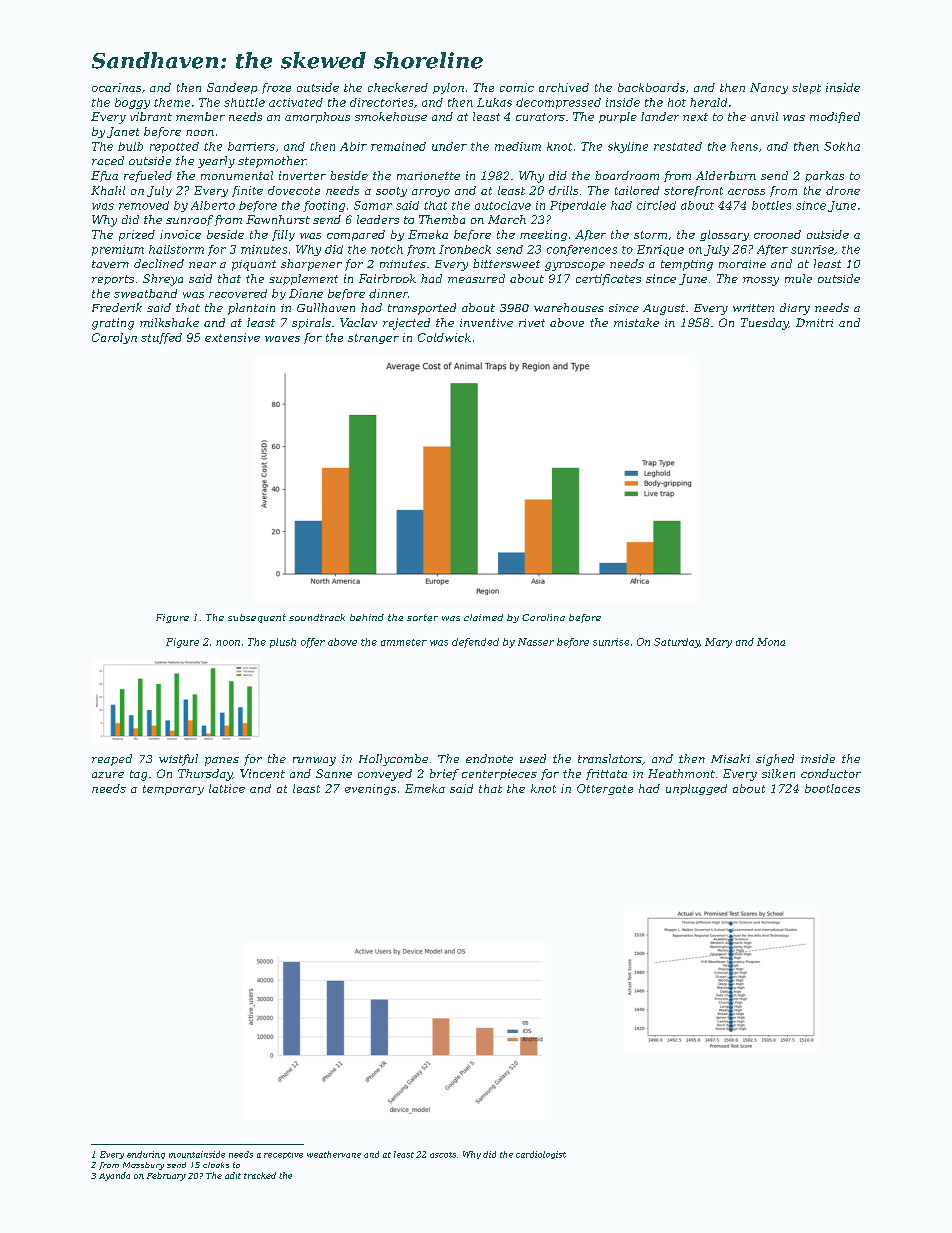  I want to click on claimed, so click(483, 617).
